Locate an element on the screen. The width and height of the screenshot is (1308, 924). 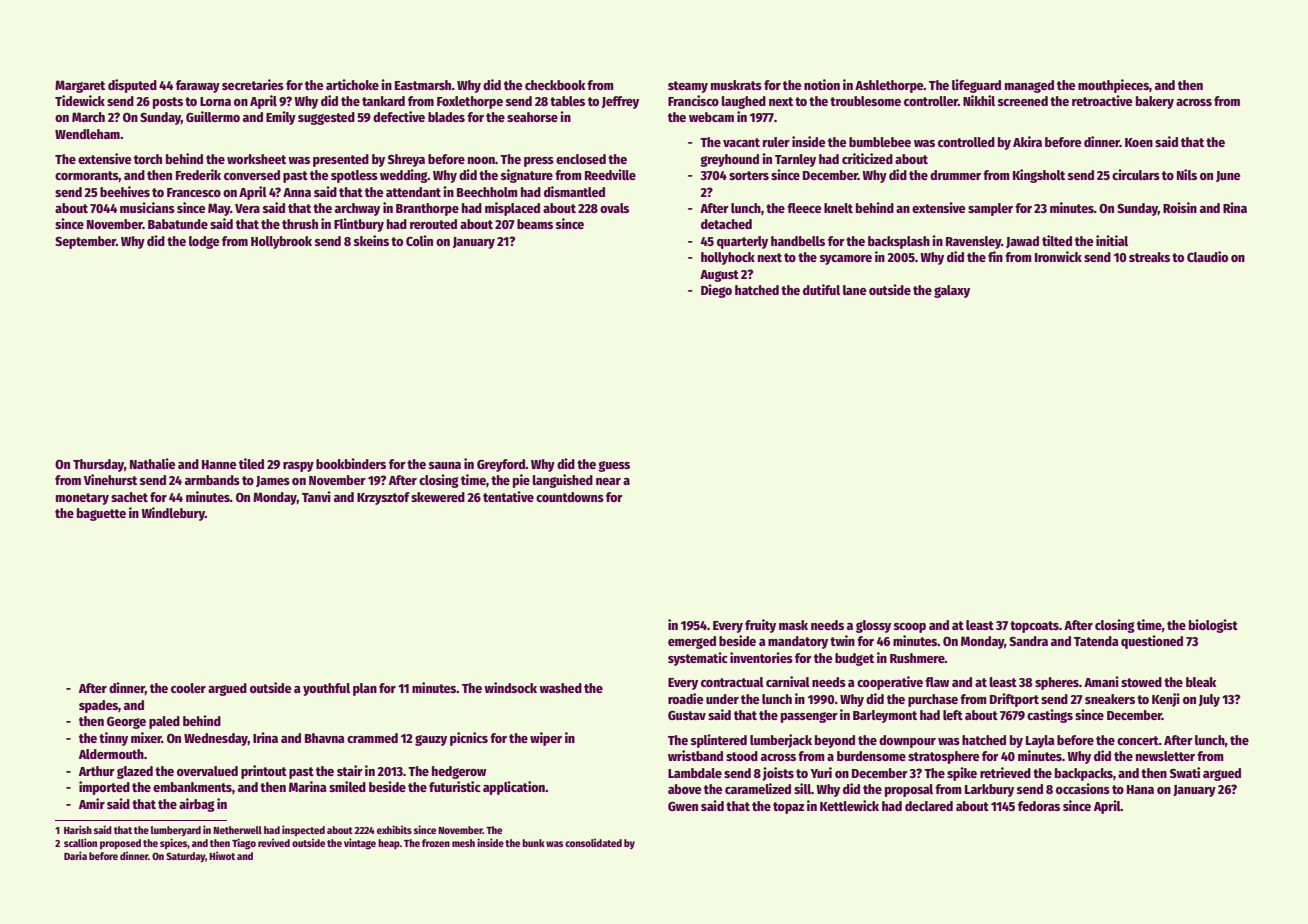
September is located at coordinates (85, 242).
